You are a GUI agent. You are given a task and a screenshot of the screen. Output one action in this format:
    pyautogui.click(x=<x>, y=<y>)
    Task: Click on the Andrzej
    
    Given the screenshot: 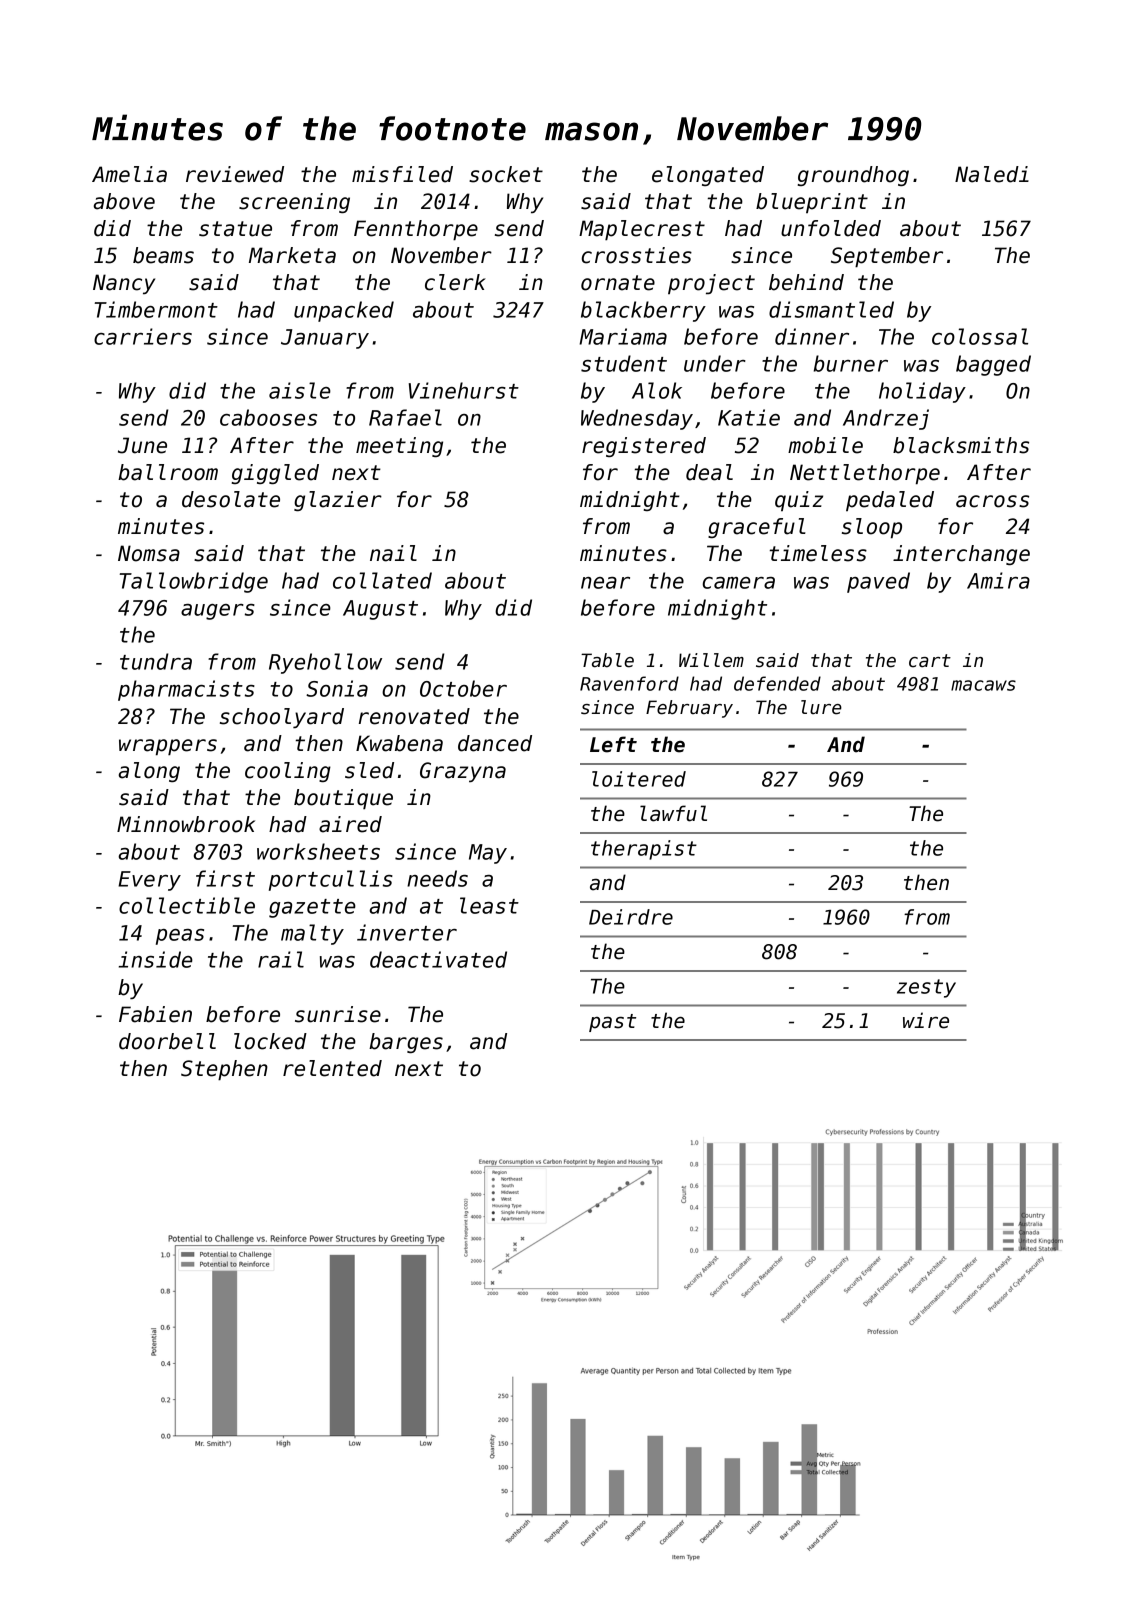 What is the action you would take?
    pyautogui.click(x=886, y=419)
